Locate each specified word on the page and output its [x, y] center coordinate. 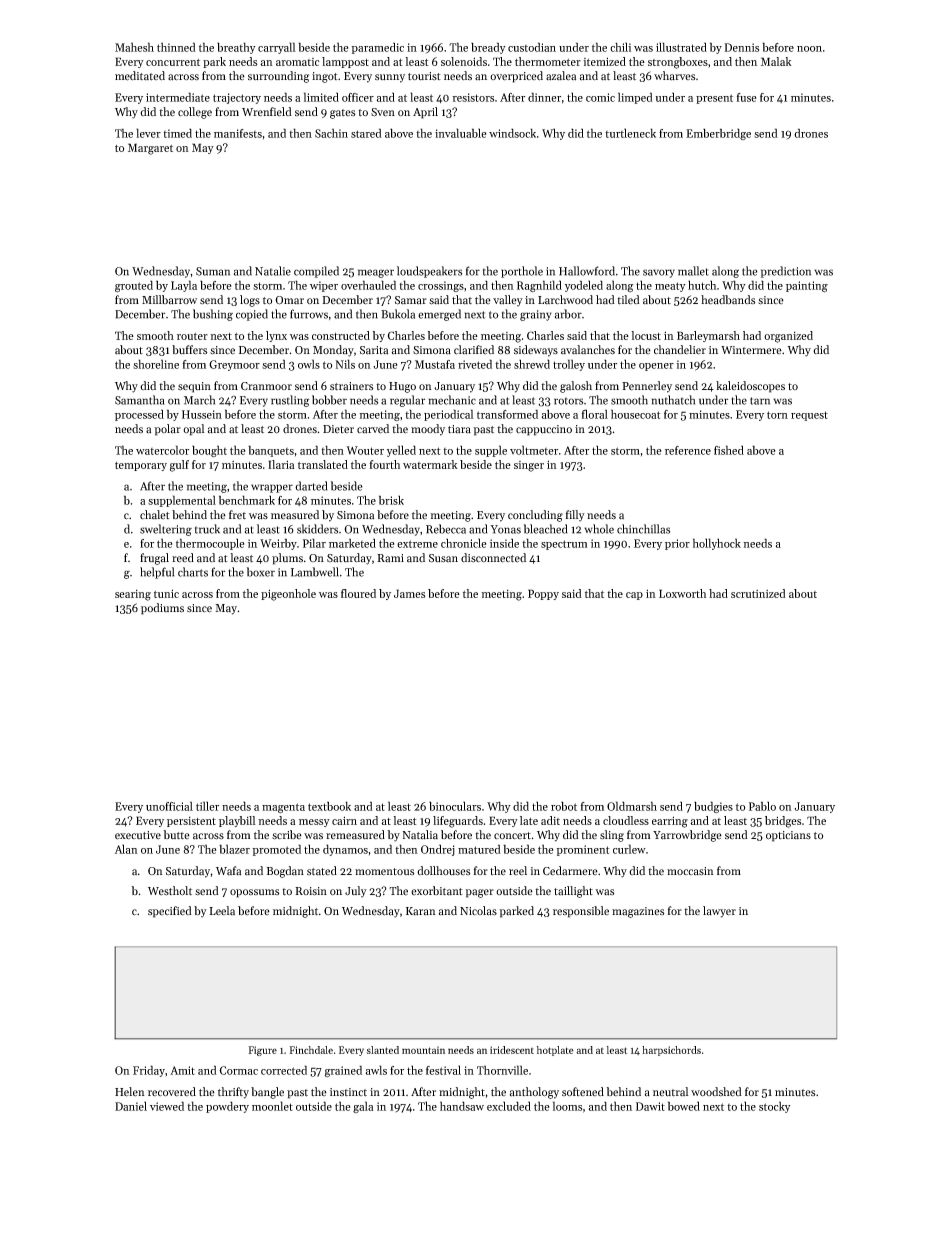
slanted [382, 1050]
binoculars [455, 806]
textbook [329, 806]
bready [488, 48]
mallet [693, 271]
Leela [222, 911]
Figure [262, 1051]
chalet [155, 515]
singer [529, 466]
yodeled [584, 286]
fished [729, 450]
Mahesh [134, 47]
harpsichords [671, 1051]
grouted [134, 286]
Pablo [762, 806]
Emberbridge [718, 134]
